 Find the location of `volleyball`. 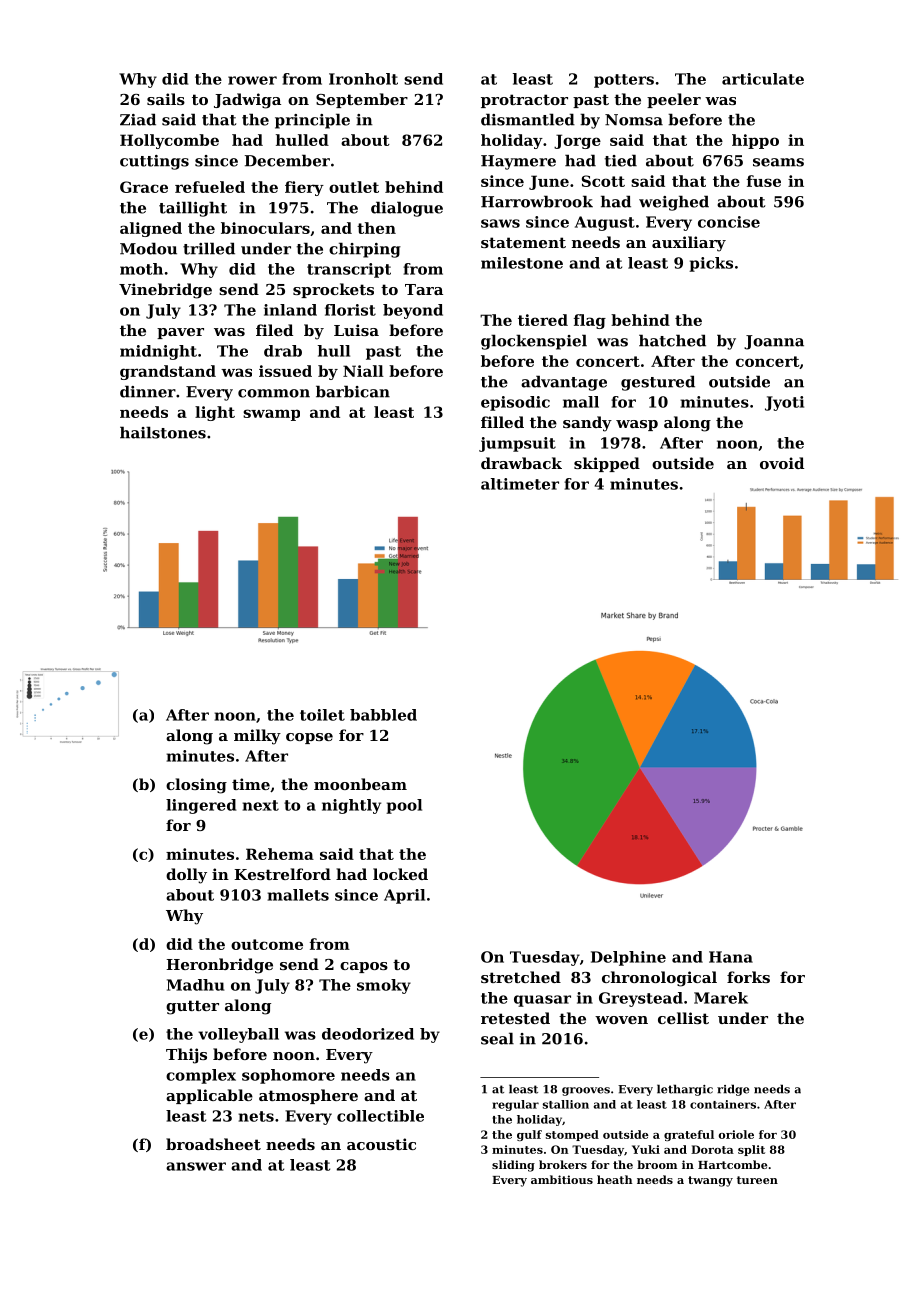

volleyball is located at coordinates (238, 1035).
